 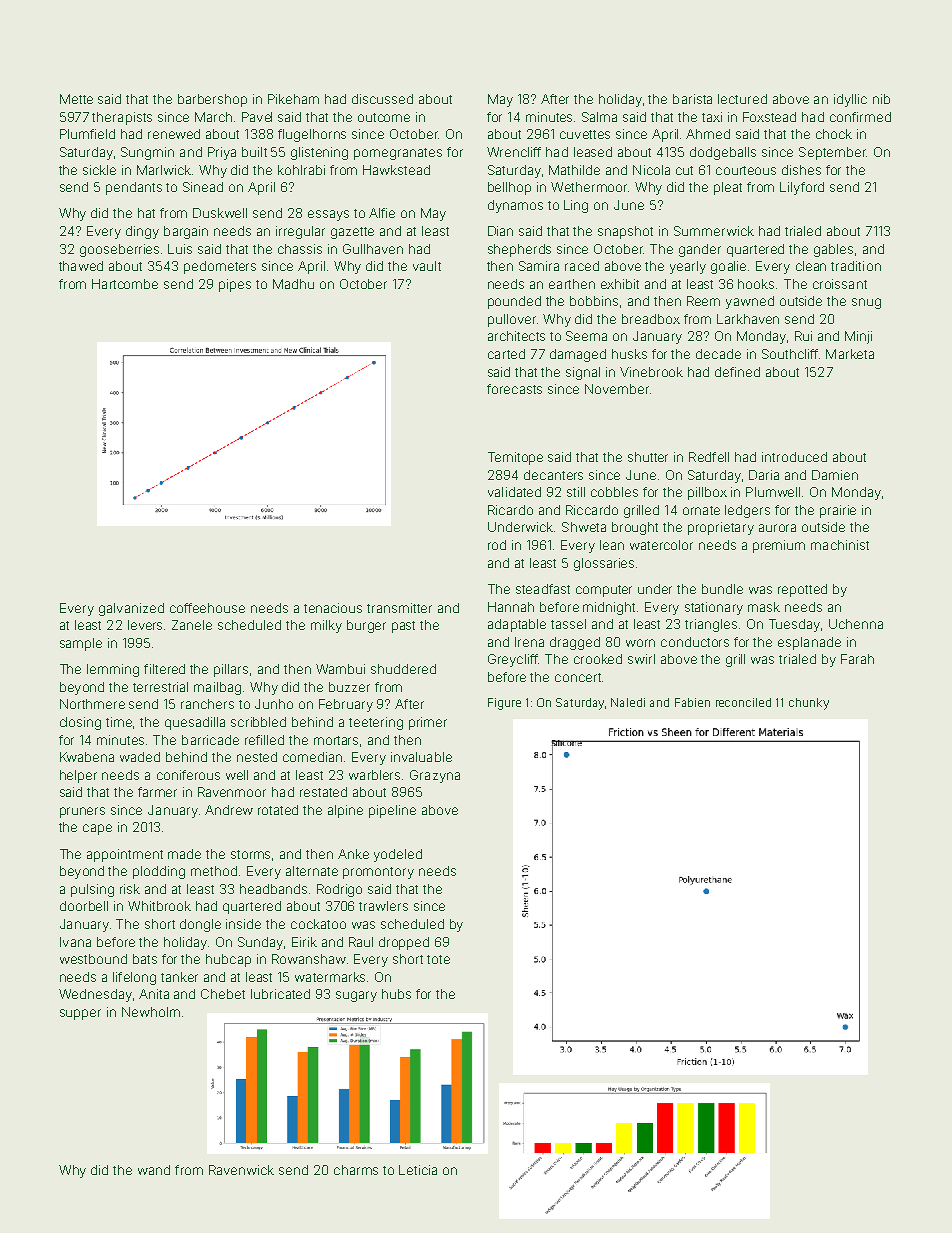 What do you see at coordinates (174, 134) in the screenshot?
I see `renewed` at bounding box center [174, 134].
